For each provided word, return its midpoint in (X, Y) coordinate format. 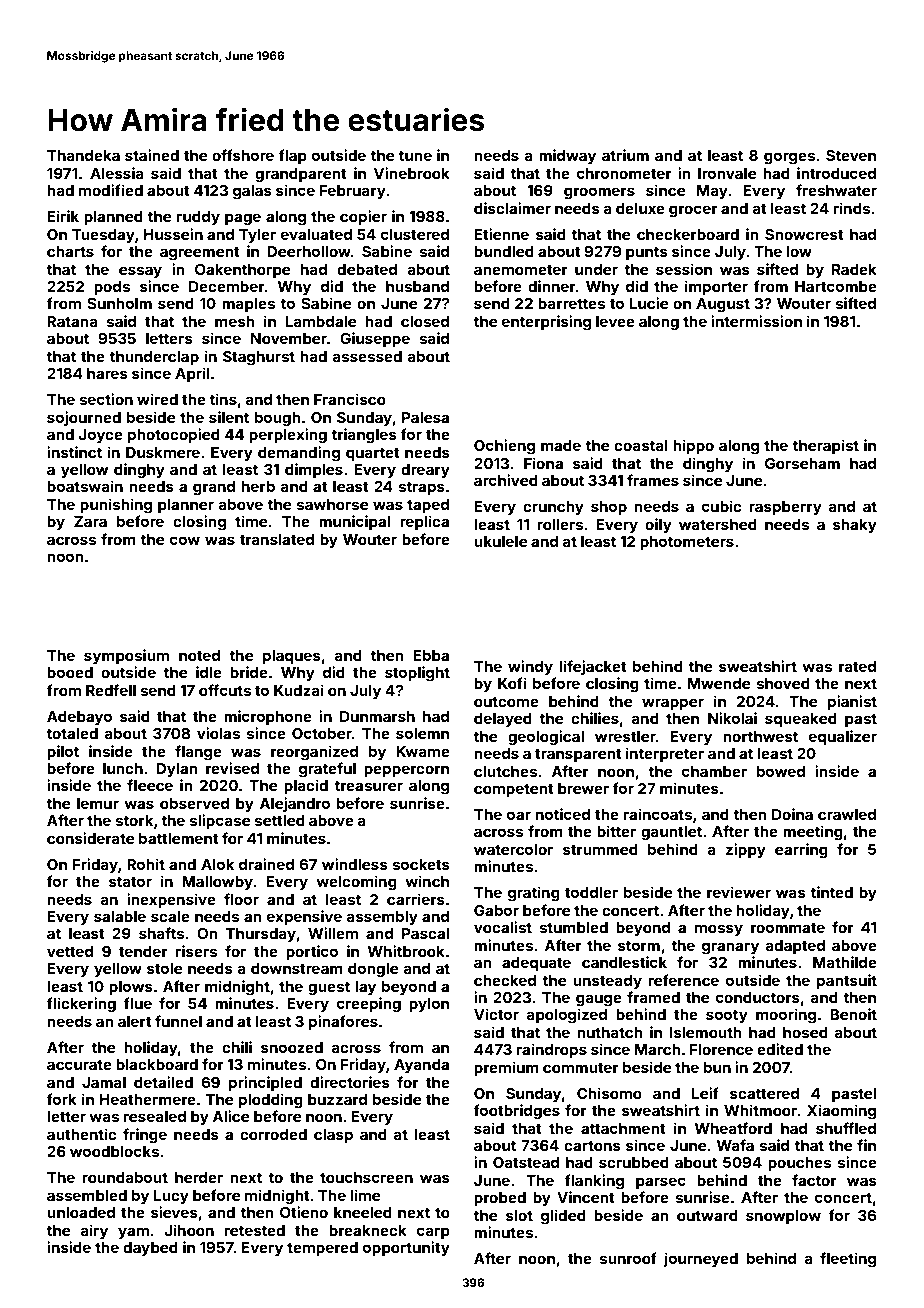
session (684, 269)
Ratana (72, 321)
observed (194, 803)
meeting (813, 833)
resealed (155, 1116)
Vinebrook (412, 173)
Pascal (425, 933)
